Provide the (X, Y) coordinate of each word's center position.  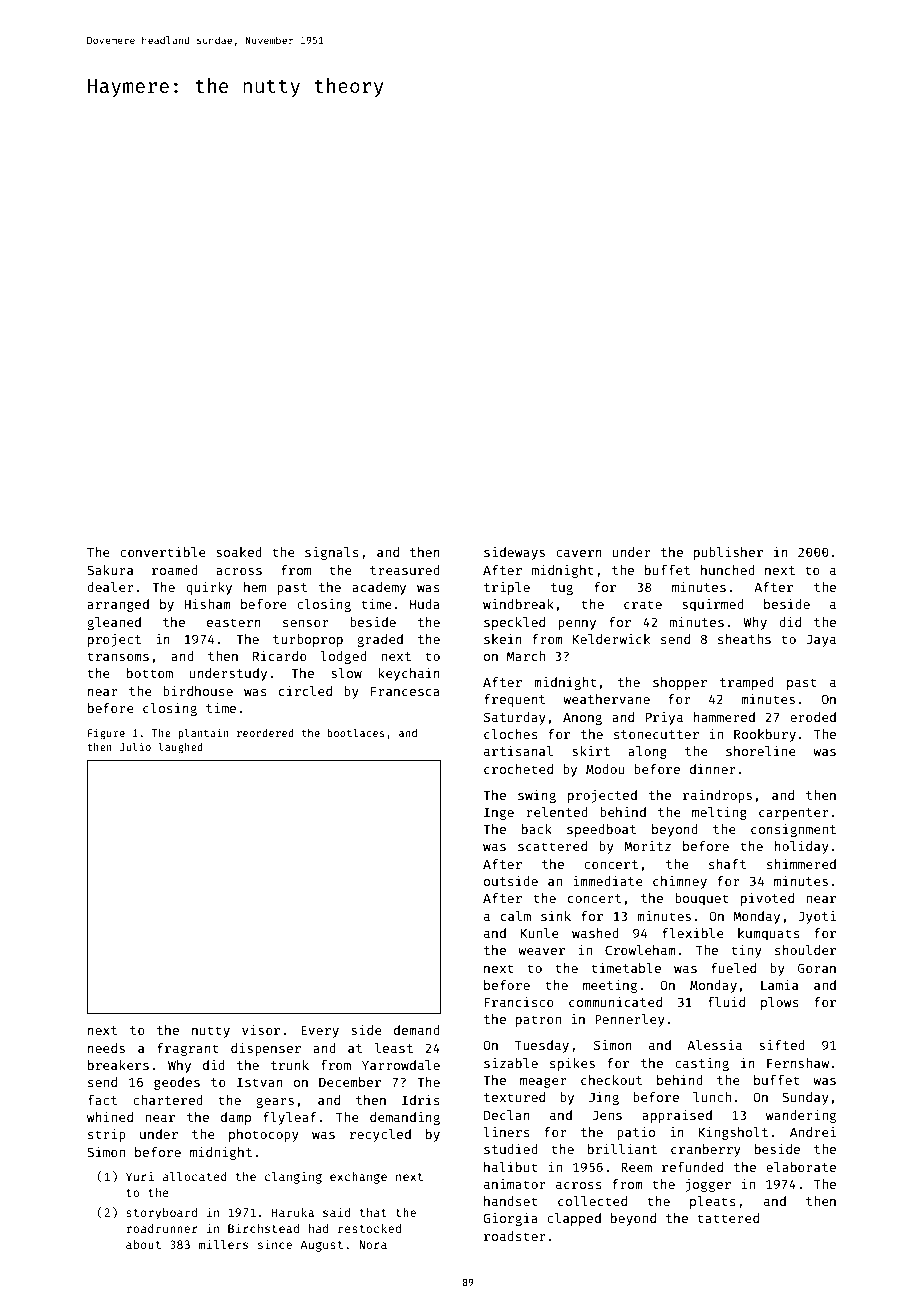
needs (106, 1048)
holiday (802, 847)
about (143, 1244)
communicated (615, 1002)
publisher (728, 553)
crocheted (518, 769)
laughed (181, 748)
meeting (610, 986)
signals (332, 553)
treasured (405, 570)
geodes (177, 1083)
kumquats (769, 934)
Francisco (519, 1002)
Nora (373, 1244)
